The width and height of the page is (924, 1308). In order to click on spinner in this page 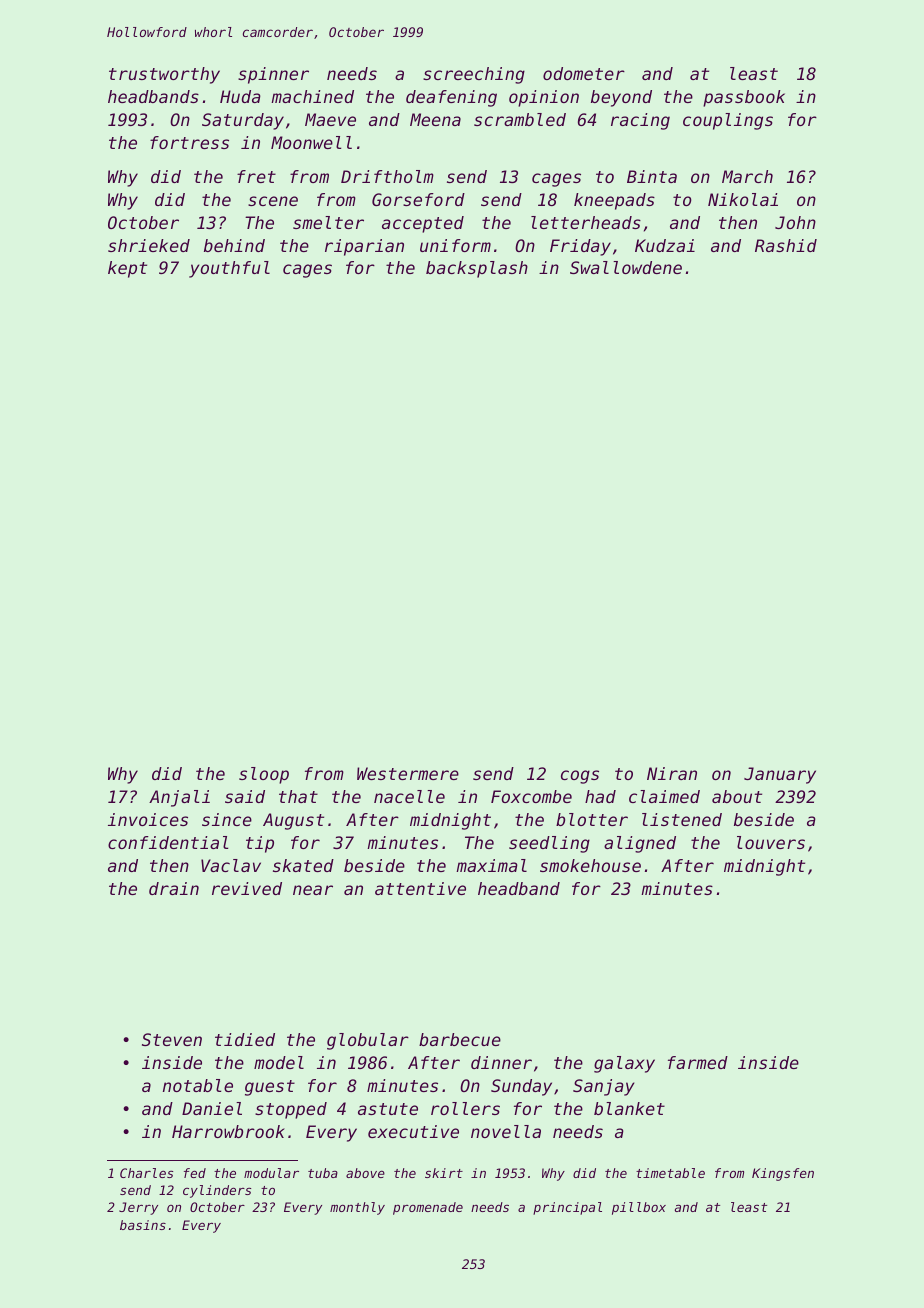, I will do `click(273, 75)`.
